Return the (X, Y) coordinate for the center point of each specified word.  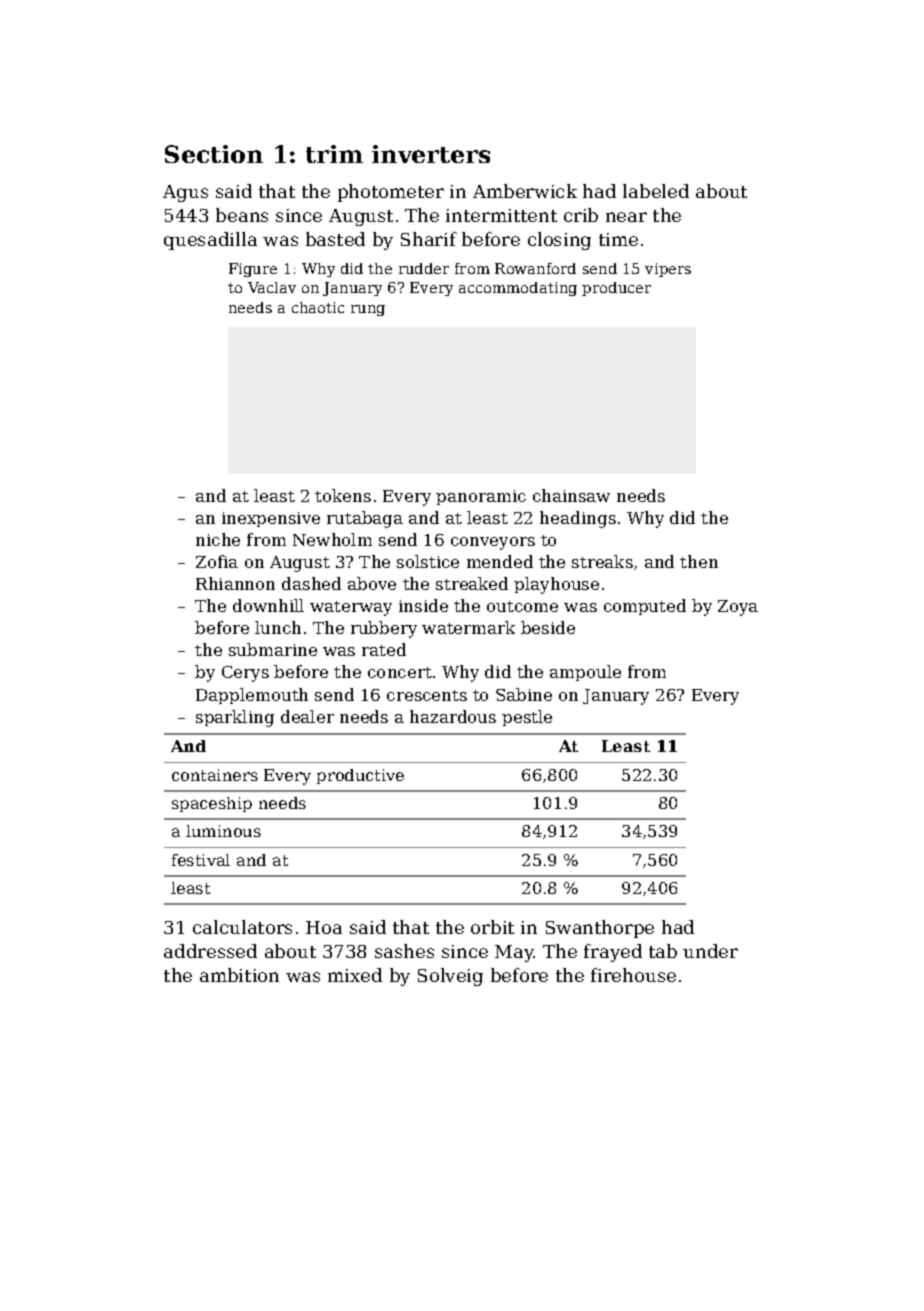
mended (500, 561)
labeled (656, 191)
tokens (343, 495)
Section (214, 154)
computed (645, 607)
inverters (431, 154)
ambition (239, 975)
